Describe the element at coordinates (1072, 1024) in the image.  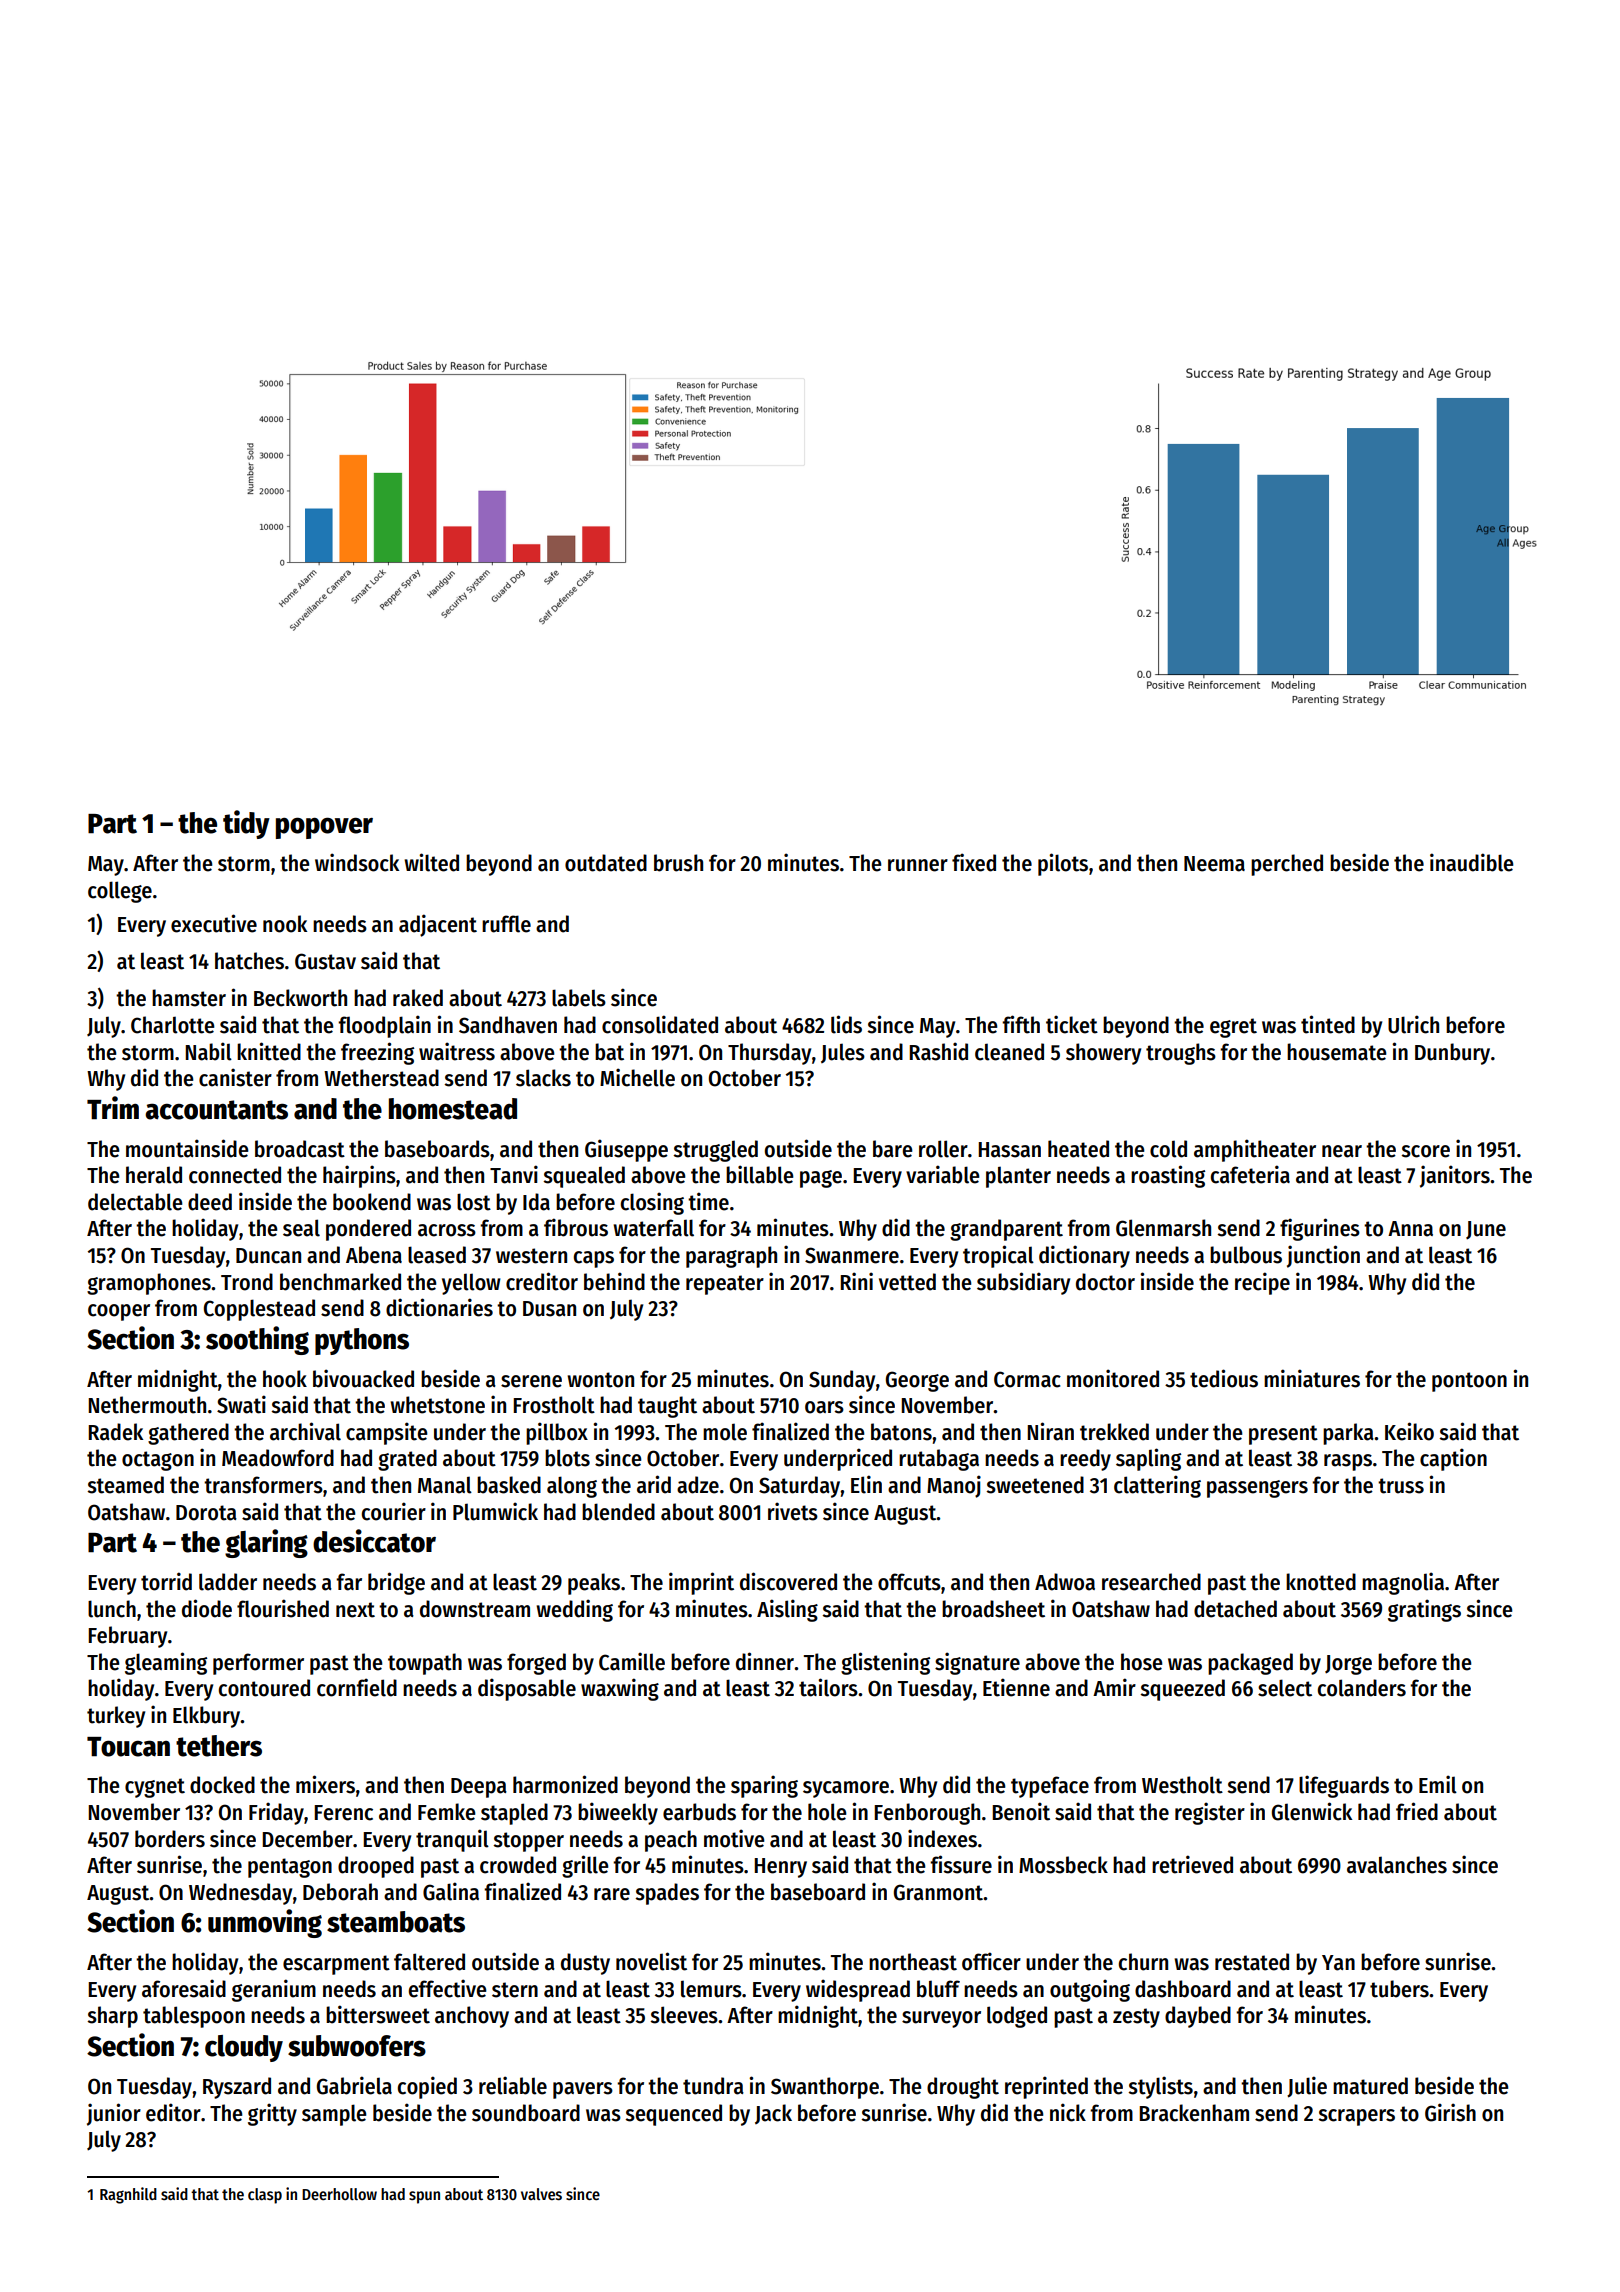
I see `ticket` at that location.
